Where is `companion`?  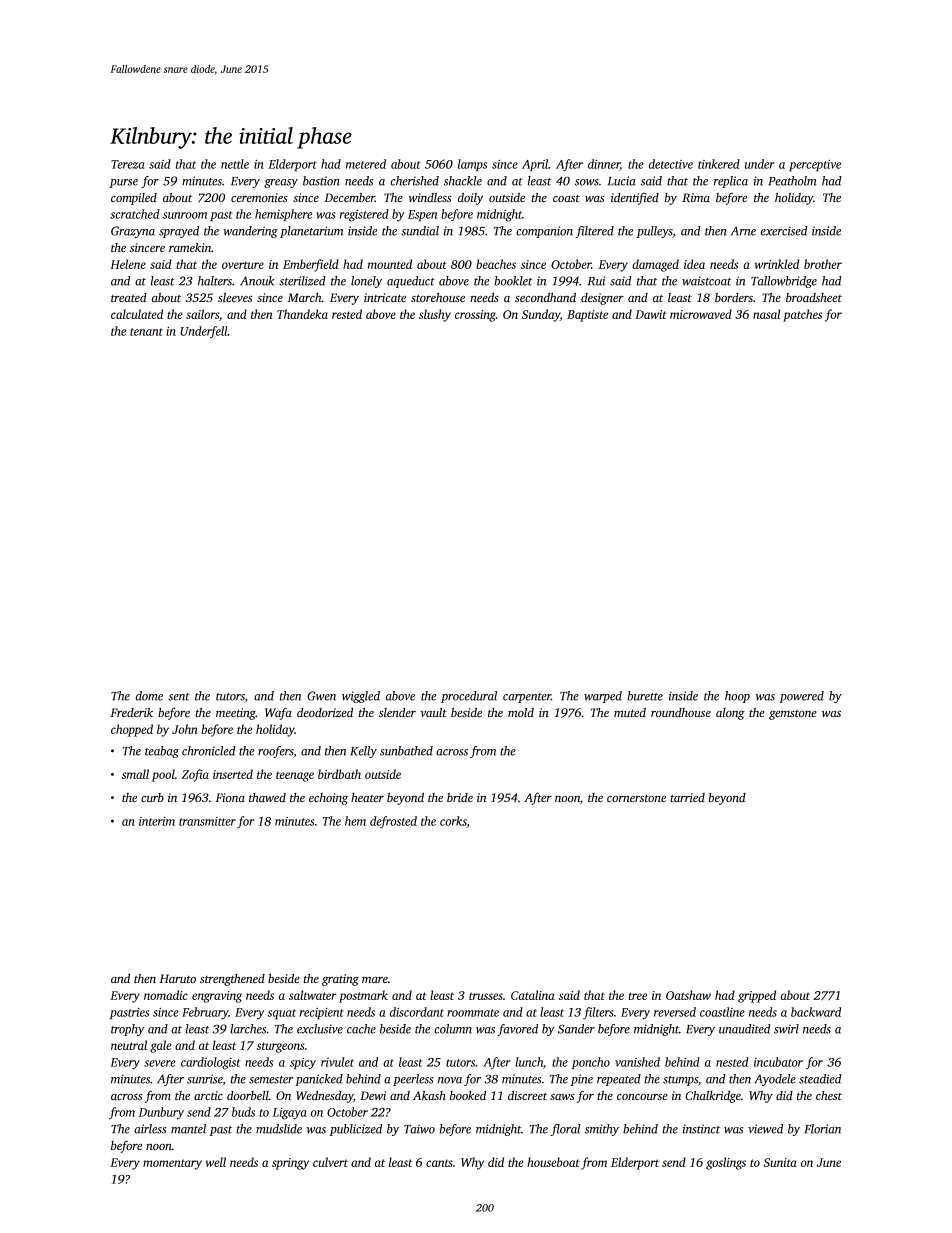 companion is located at coordinates (544, 232).
